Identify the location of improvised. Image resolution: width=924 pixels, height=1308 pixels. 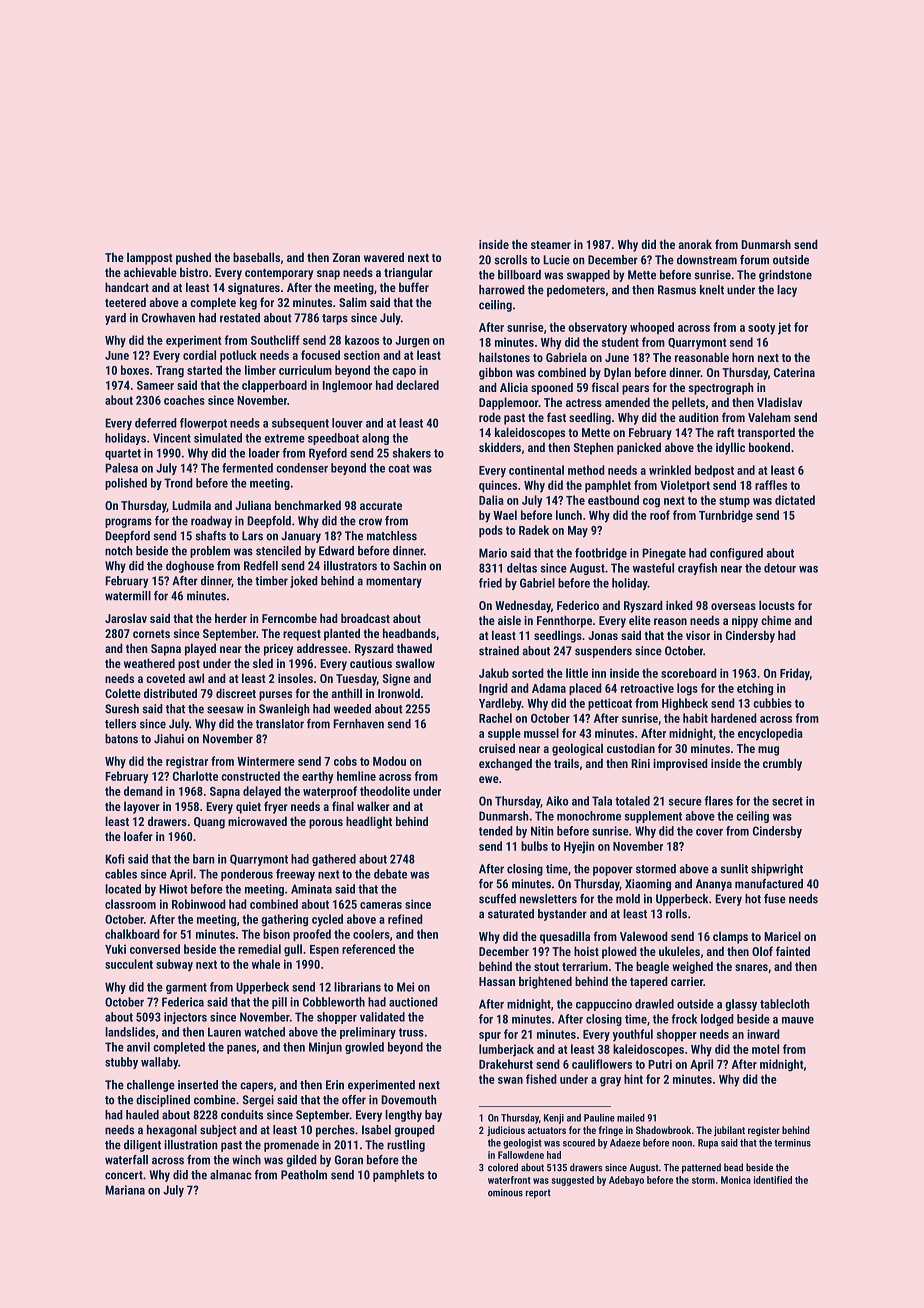
(680, 764).
